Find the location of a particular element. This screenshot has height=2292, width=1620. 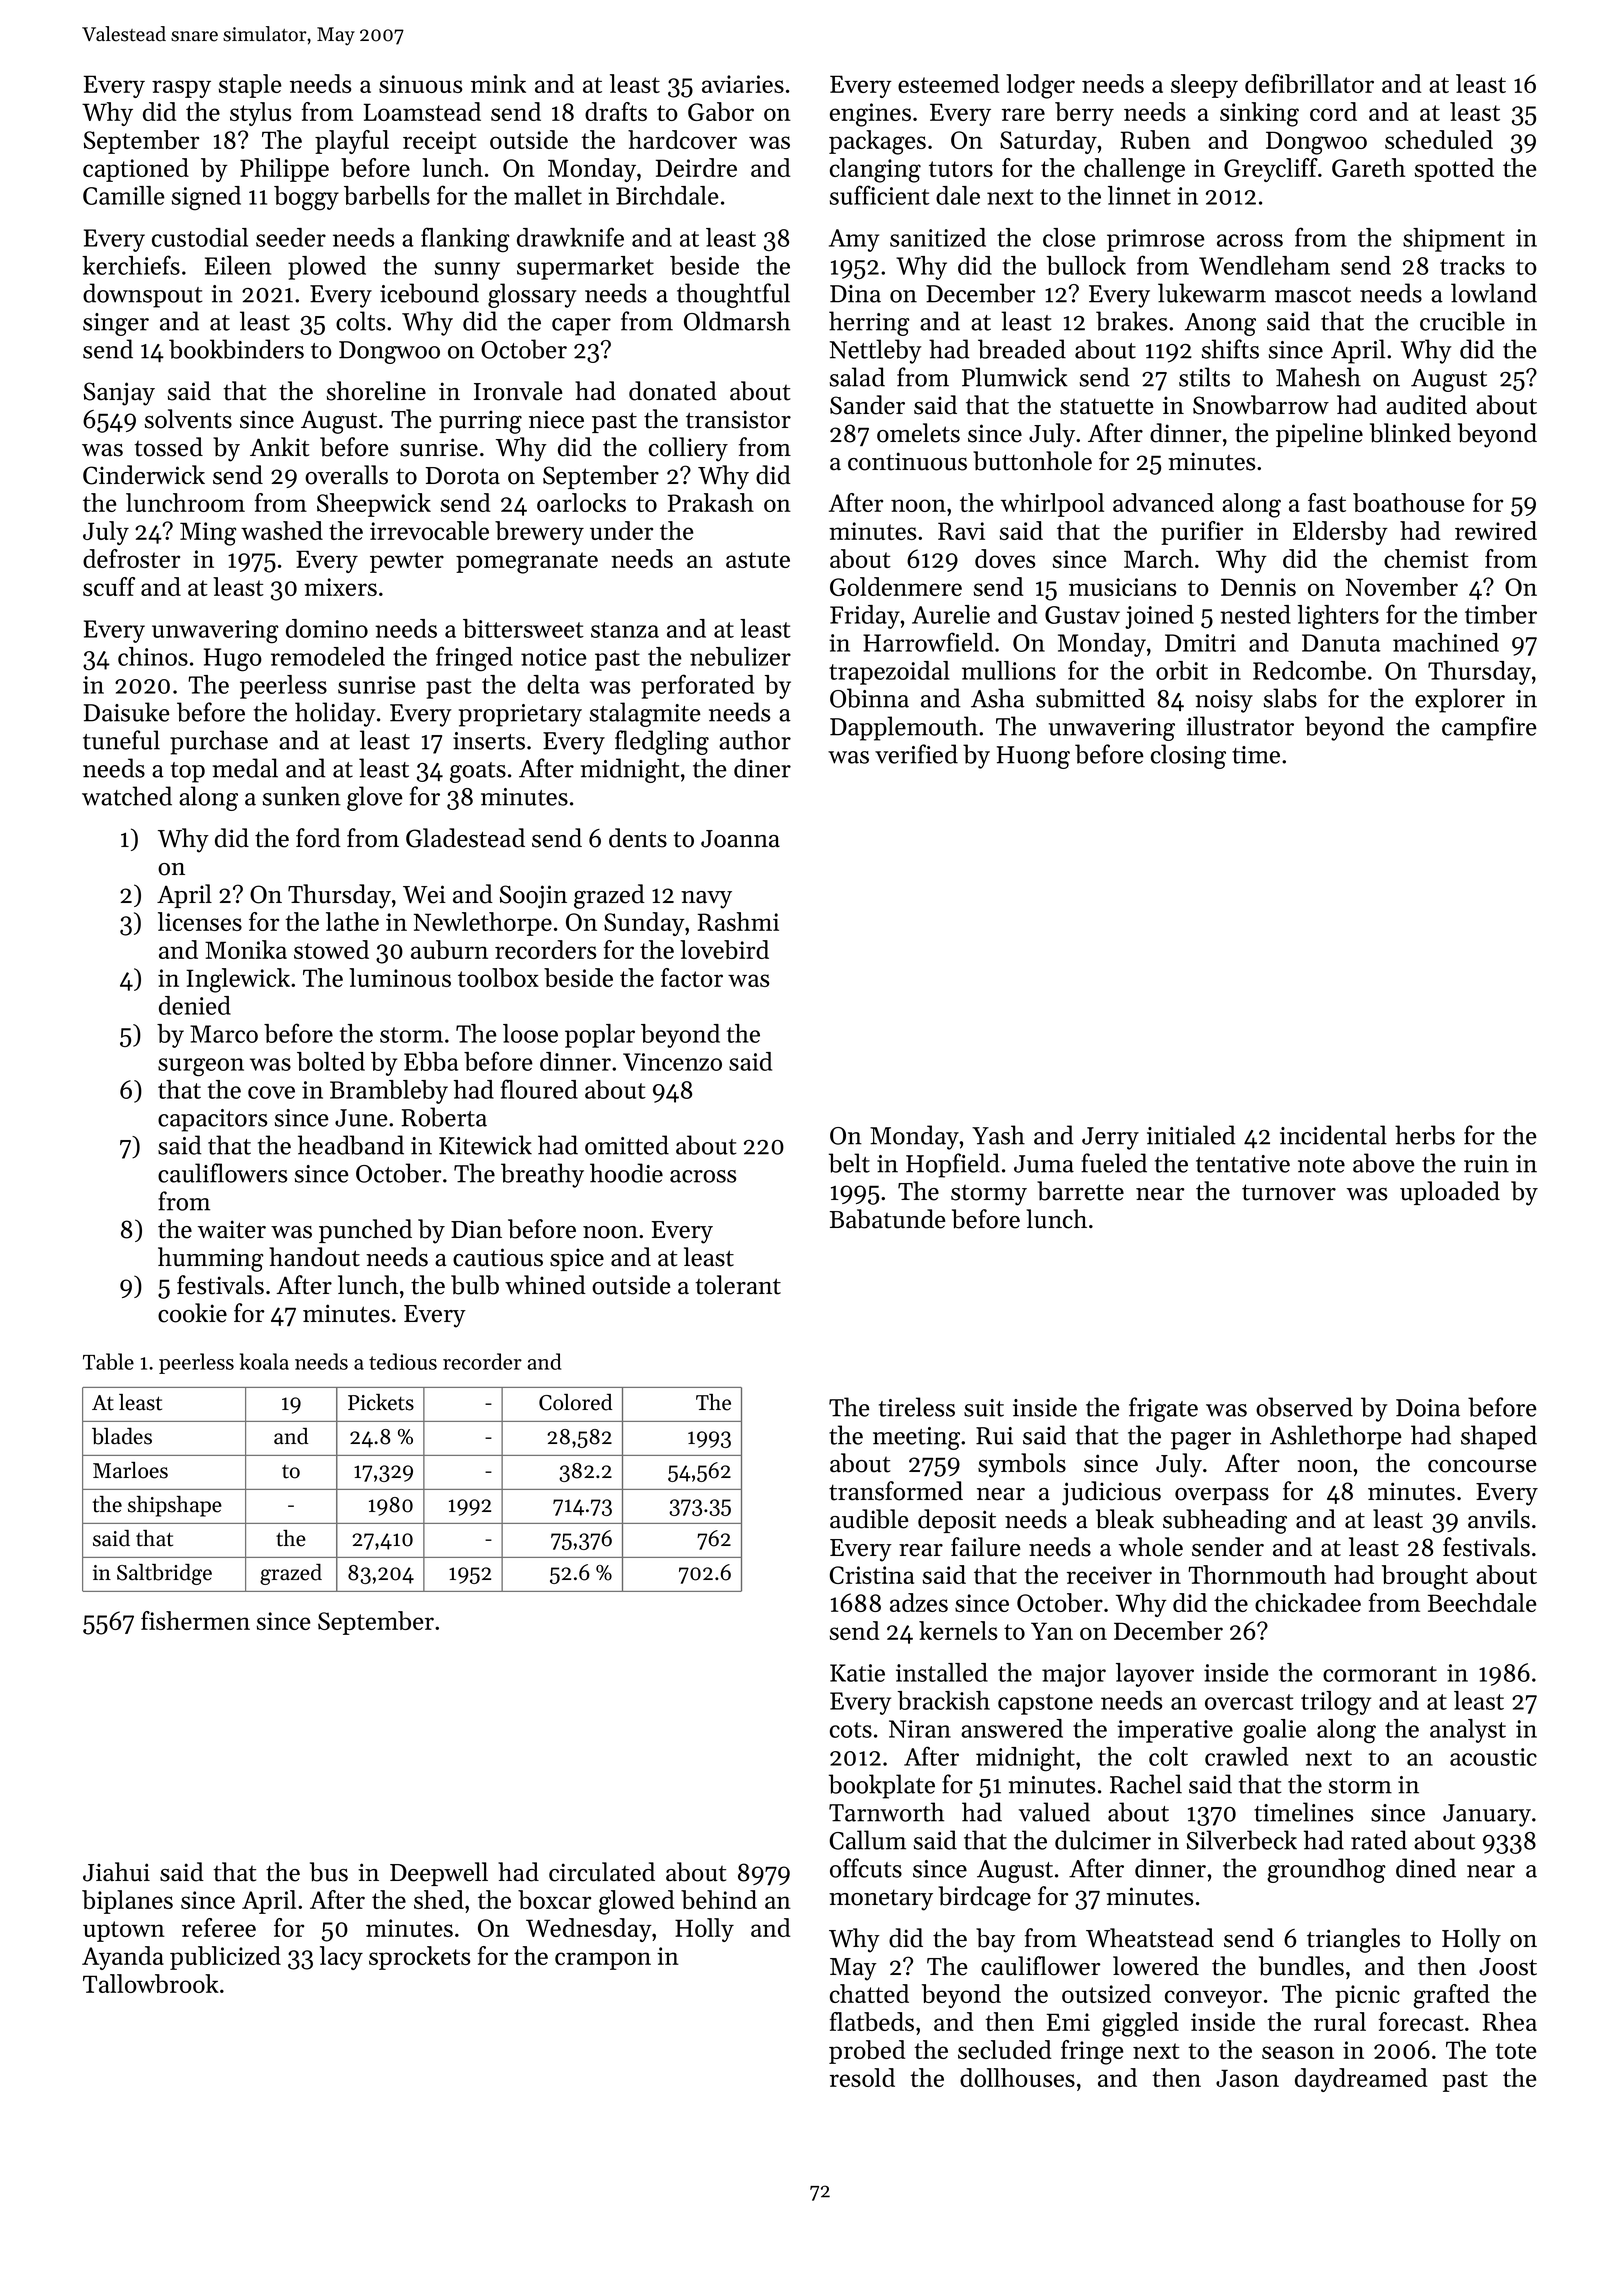

audible is located at coordinates (869, 1519).
